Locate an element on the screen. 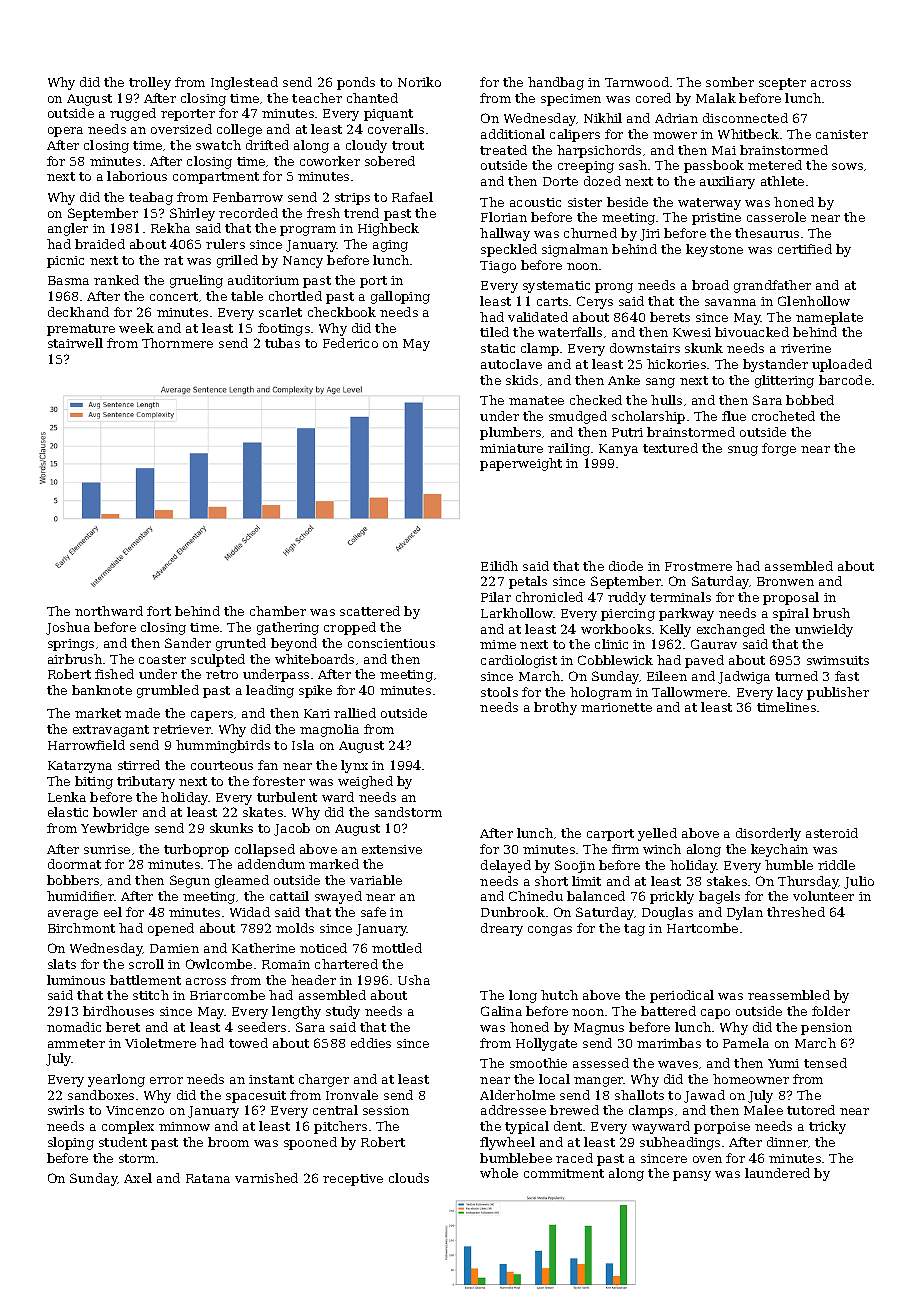 The height and width of the screenshot is (1308, 924). safe is located at coordinates (373, 912).
